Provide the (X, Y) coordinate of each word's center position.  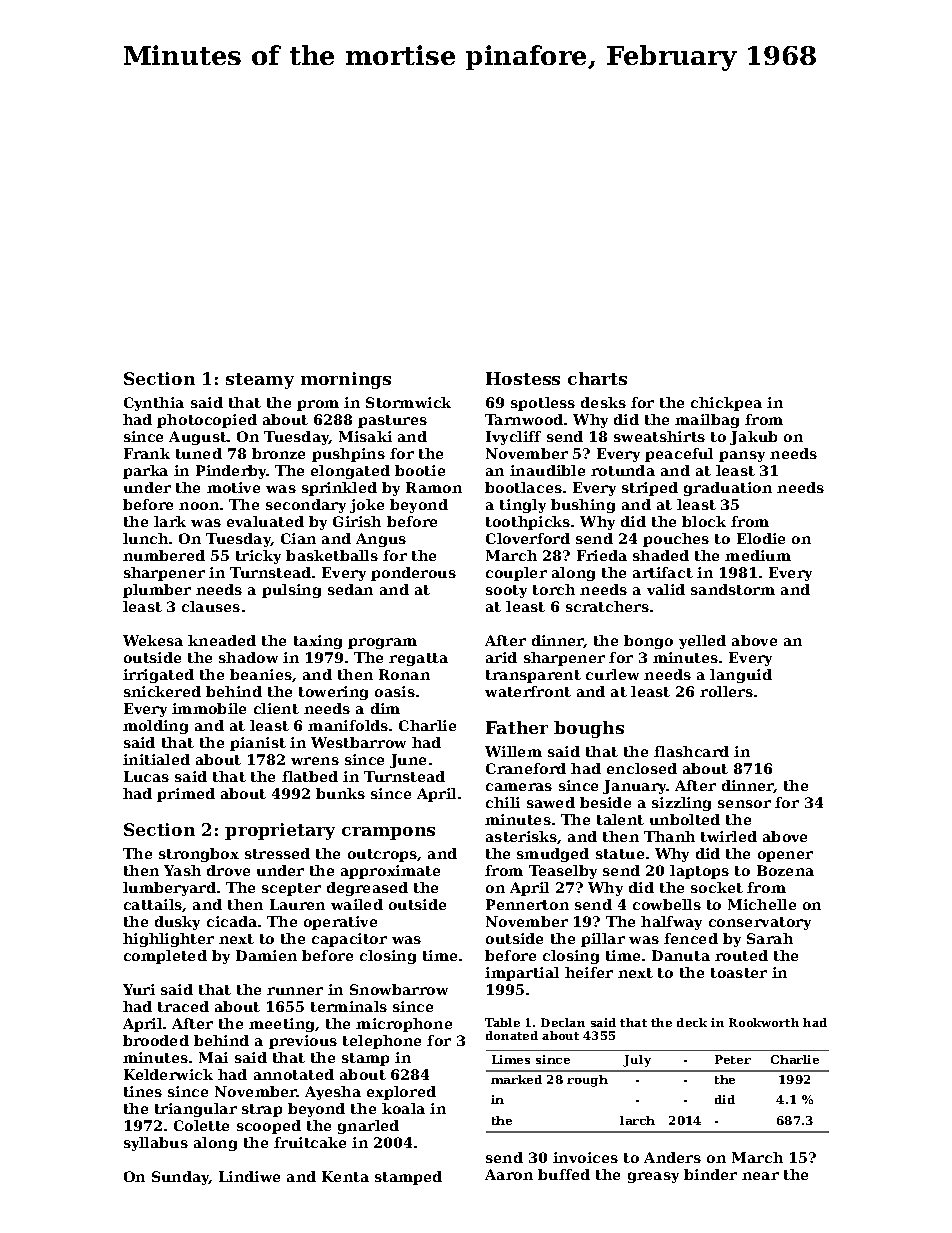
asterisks (522, 837)
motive (233, 487)
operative (340, 923)
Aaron (509, 1174)
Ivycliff (513, 438)
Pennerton (527, 904)
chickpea (726, 404)
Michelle (762, 904)
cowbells (667, 904)
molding (155, 727)
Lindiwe (249, 1176)
